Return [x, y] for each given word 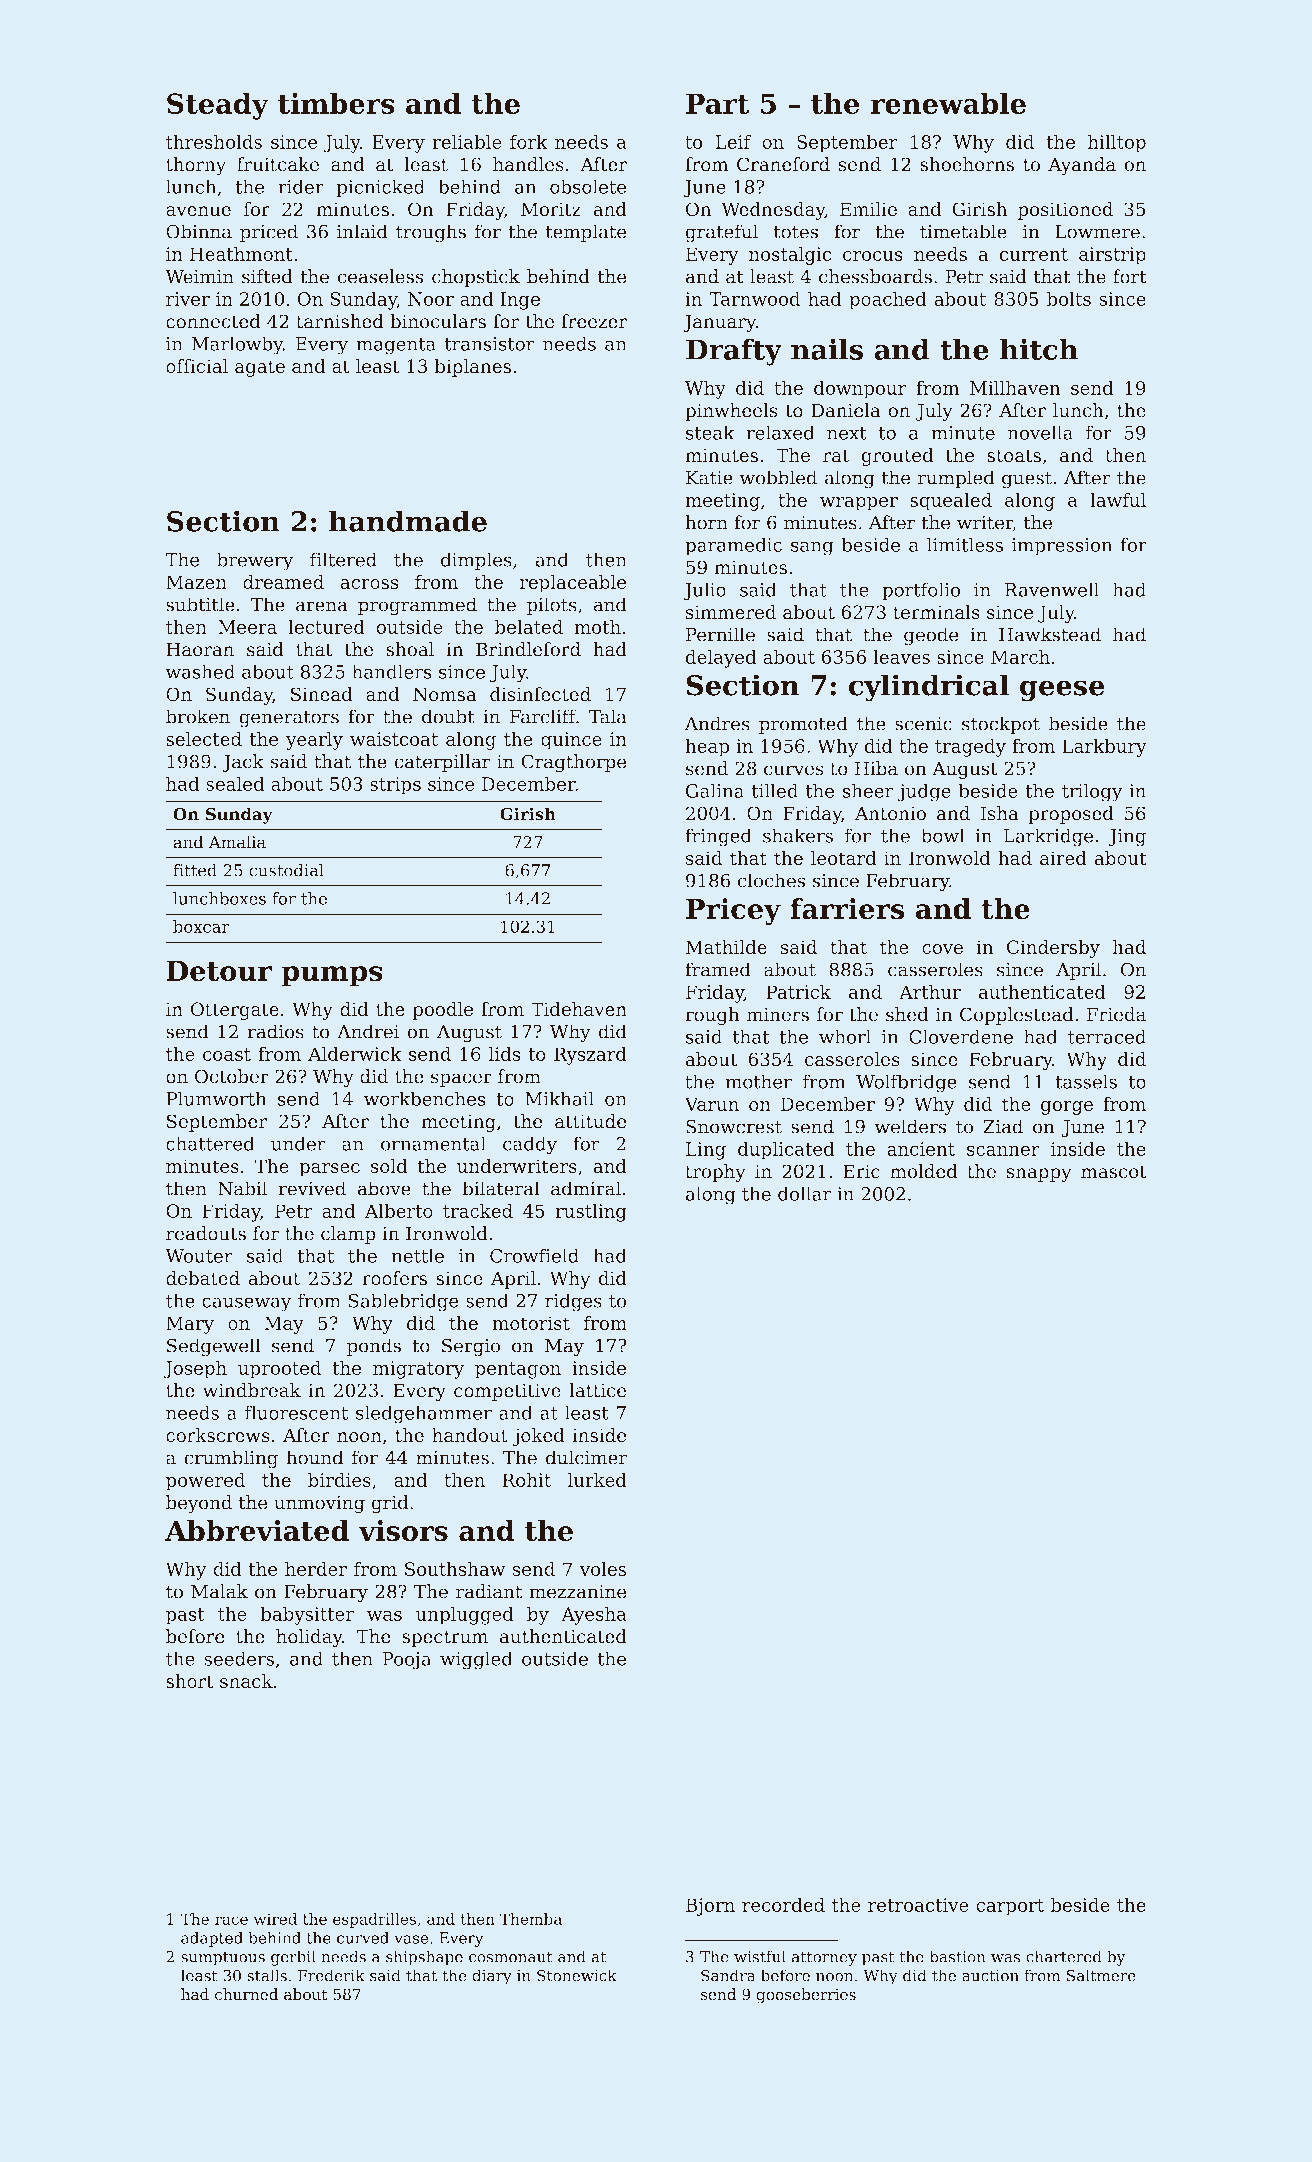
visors [403, 1530]
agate [260, 368]
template [586, 233]
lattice [597, 1390]
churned [246, 1994]
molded [923, 1171]
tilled [775, 791]
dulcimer [586, 1457]
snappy [1039, 1175]
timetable [963, 231]
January [719, 323]
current [1034, 254]
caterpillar [442, 763]
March [1020, 657]
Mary [190, 1325]
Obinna [199, 231]
